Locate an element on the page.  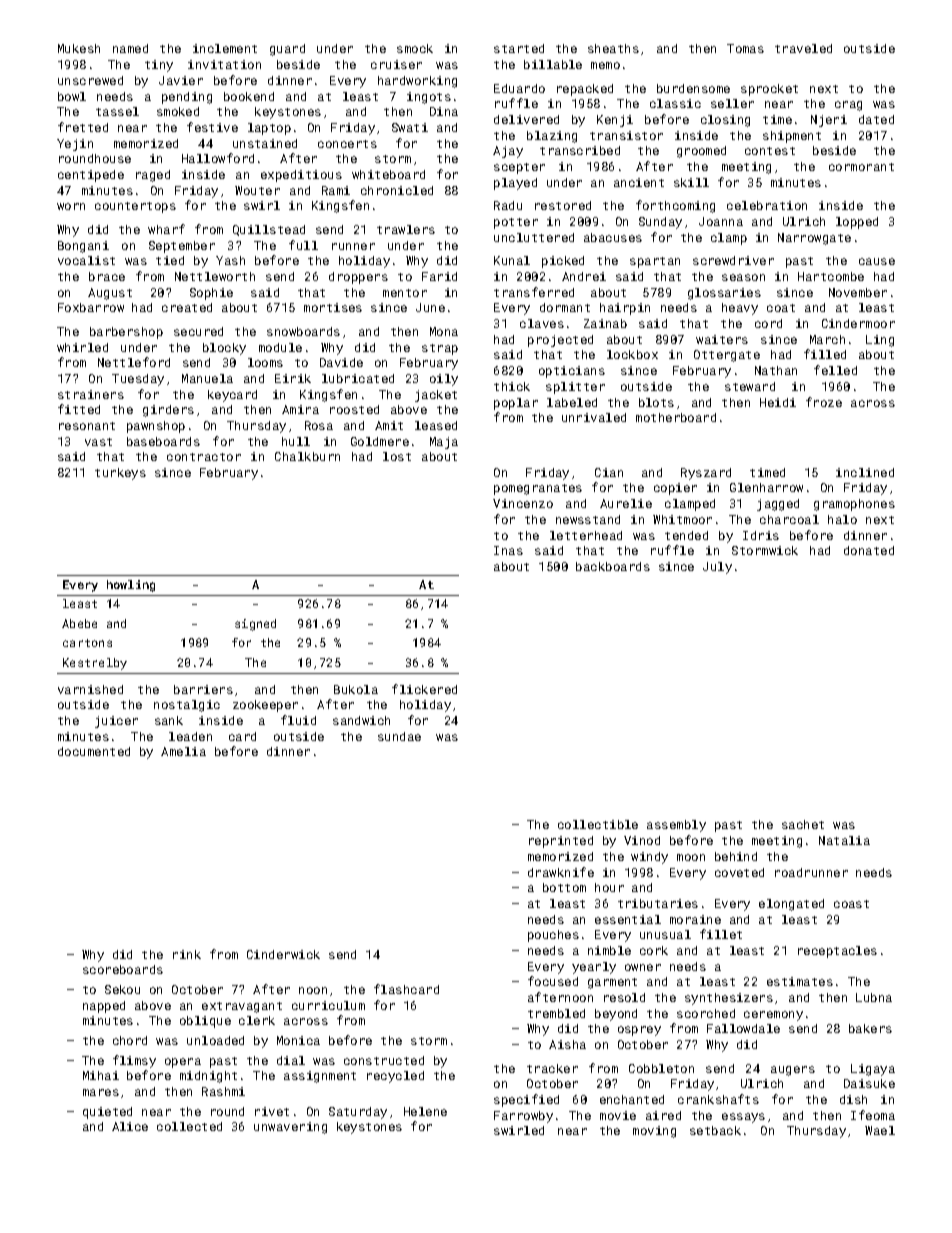
projected is located at coordinates (560, 341).
